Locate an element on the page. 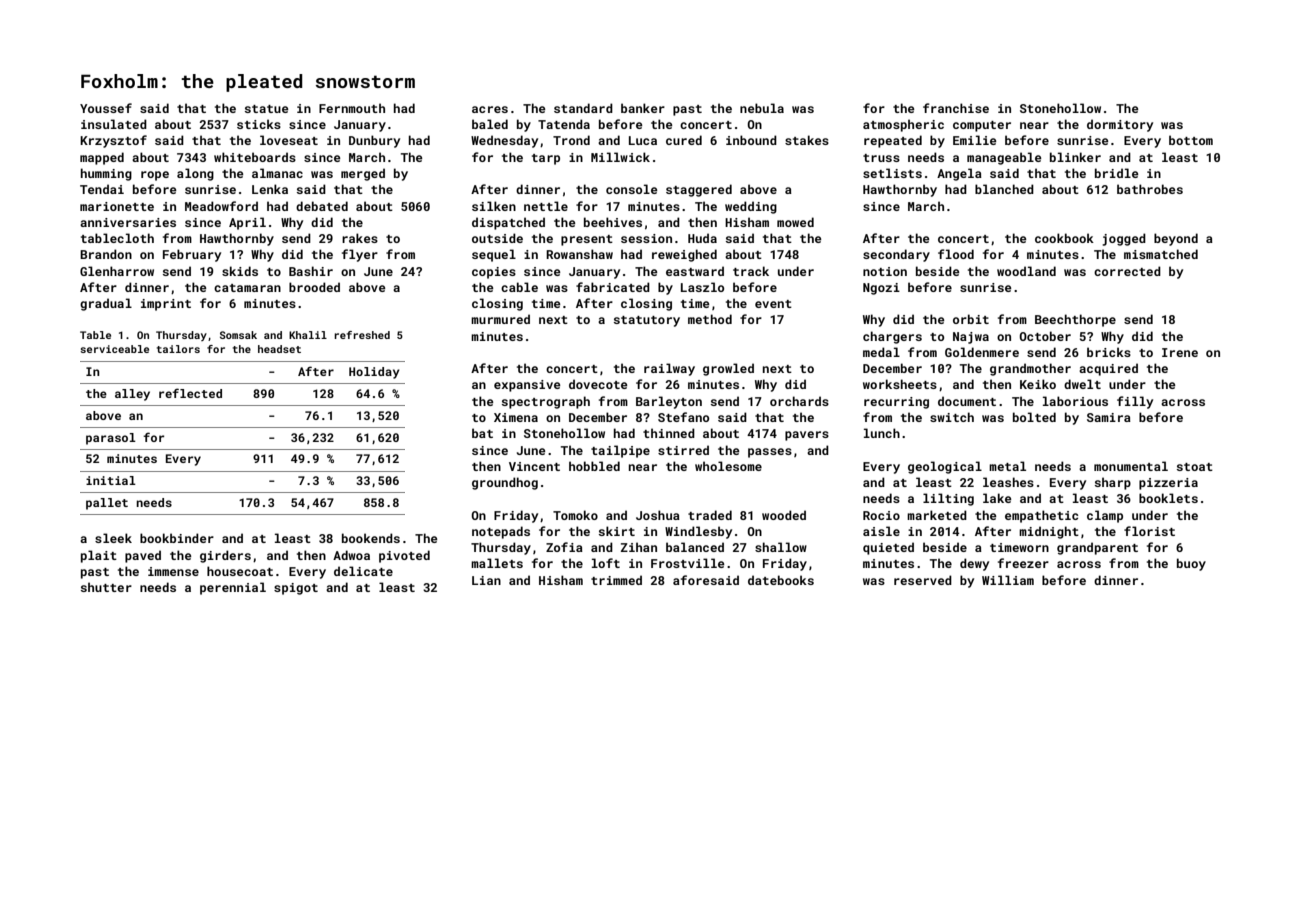 The height and width of the page is (924, 1308). murmured is located at coordinates (500, 319).
